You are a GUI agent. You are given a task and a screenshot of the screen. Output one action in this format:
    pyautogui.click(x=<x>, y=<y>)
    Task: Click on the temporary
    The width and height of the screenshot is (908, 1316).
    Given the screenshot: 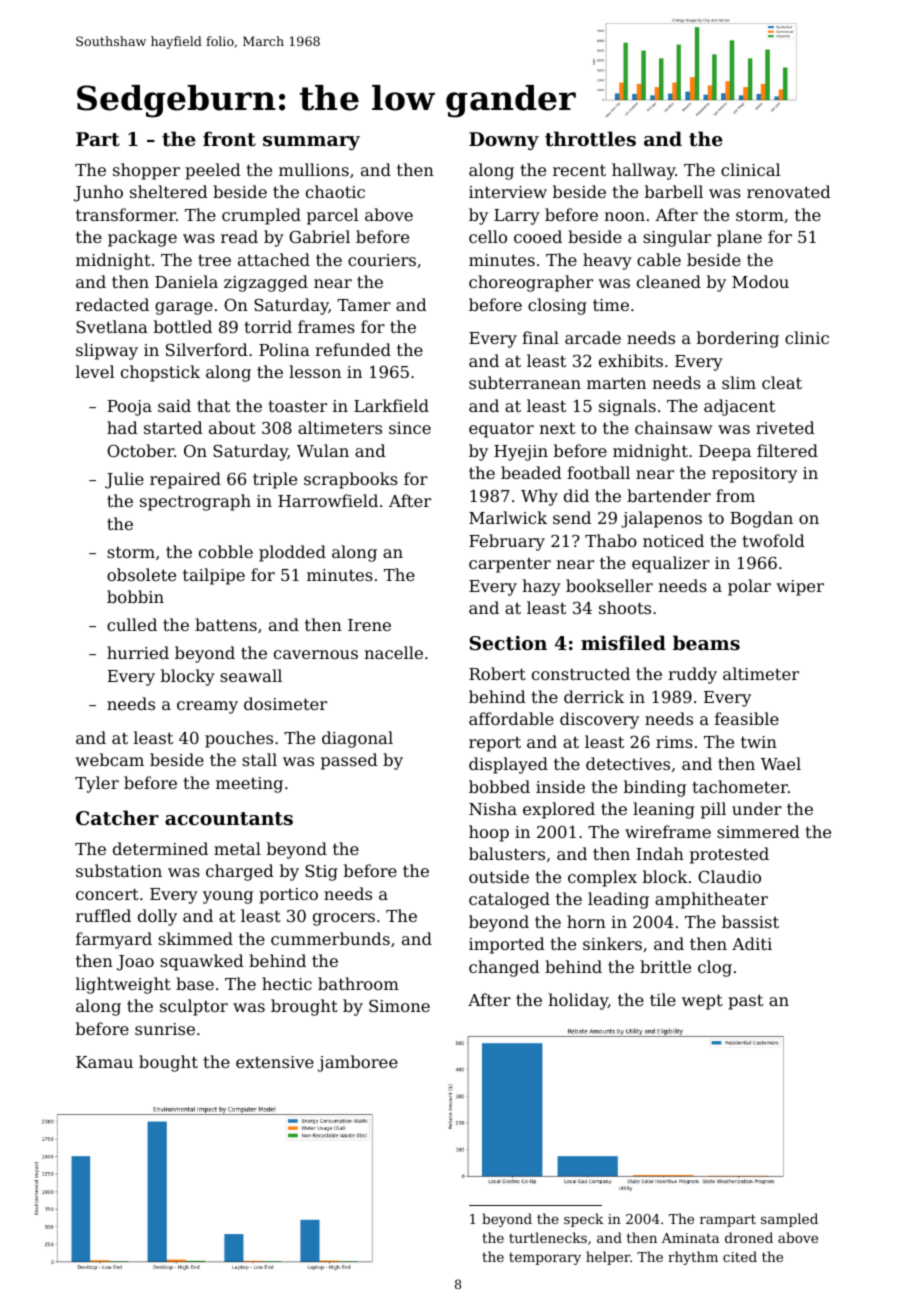 What is the action you would take?
    pyautogui.click(x=545, y=1258)
